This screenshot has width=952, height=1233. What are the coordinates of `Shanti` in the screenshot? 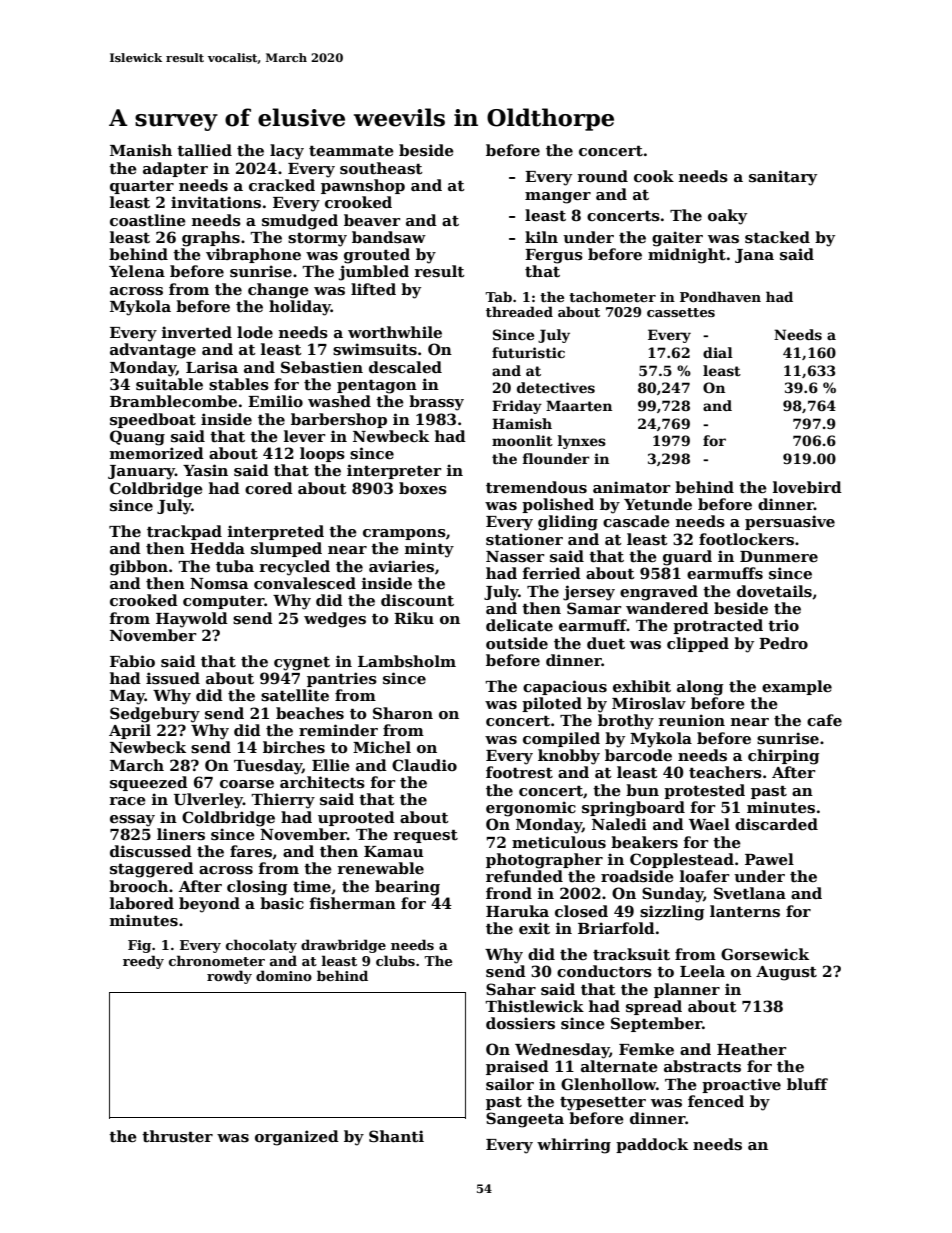 It's located at (396, 1136).
